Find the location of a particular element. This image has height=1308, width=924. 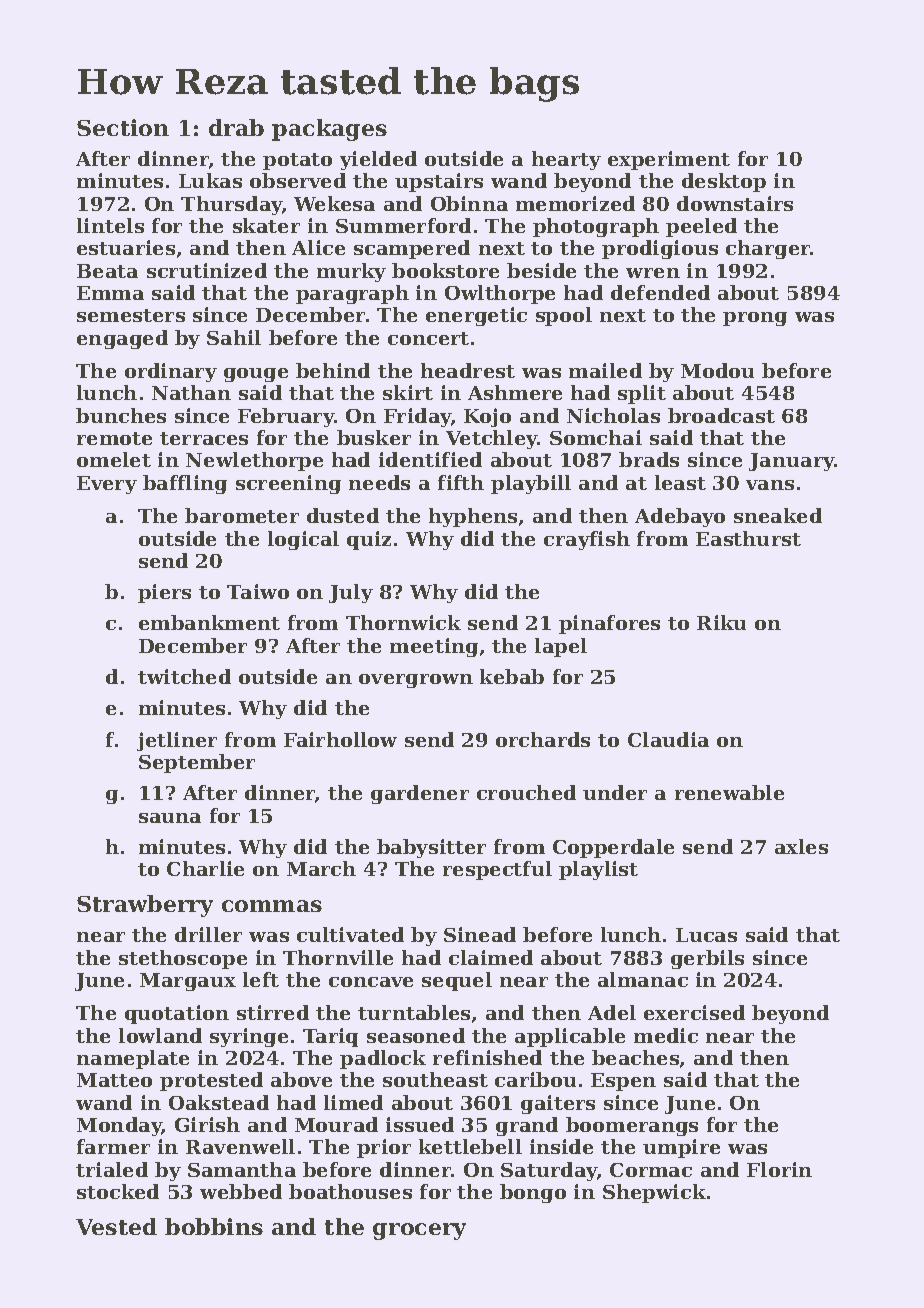

twitched is located at coordinates (184, 676).
